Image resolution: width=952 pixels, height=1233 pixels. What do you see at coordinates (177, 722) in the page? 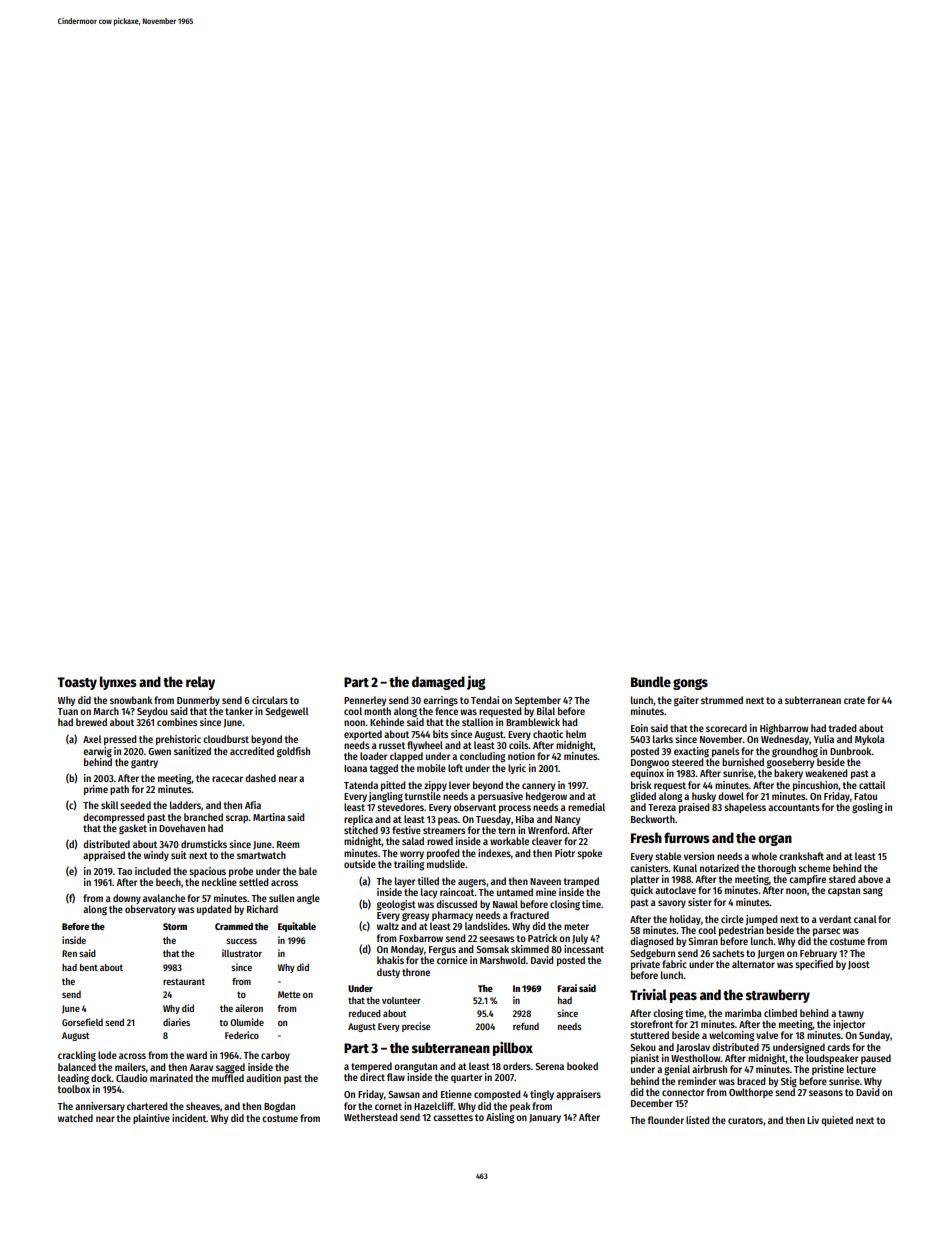
I see `combines` at bounding box center [177, 722].
